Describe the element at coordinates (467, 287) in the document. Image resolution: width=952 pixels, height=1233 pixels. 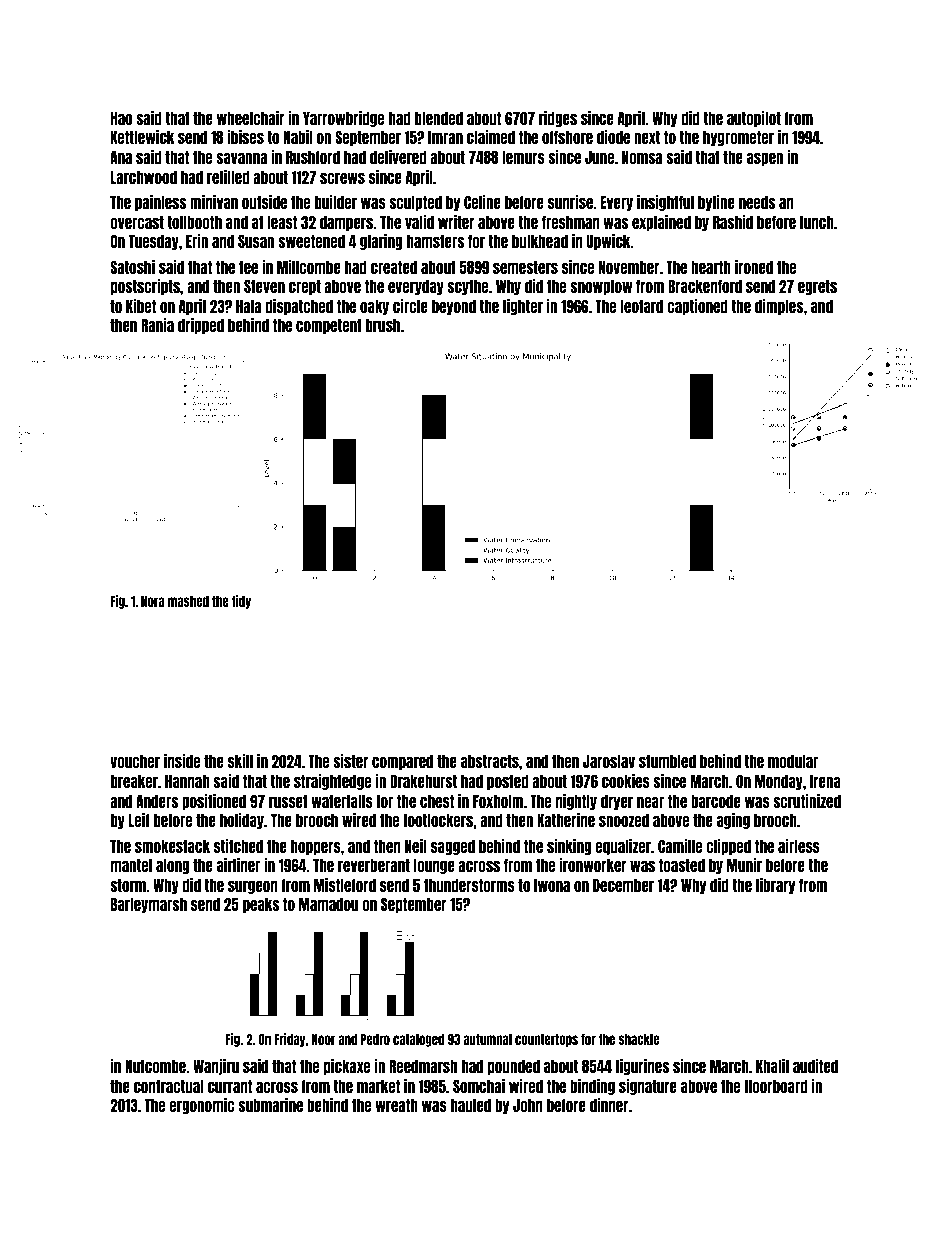
I see `scythe` at that location.
